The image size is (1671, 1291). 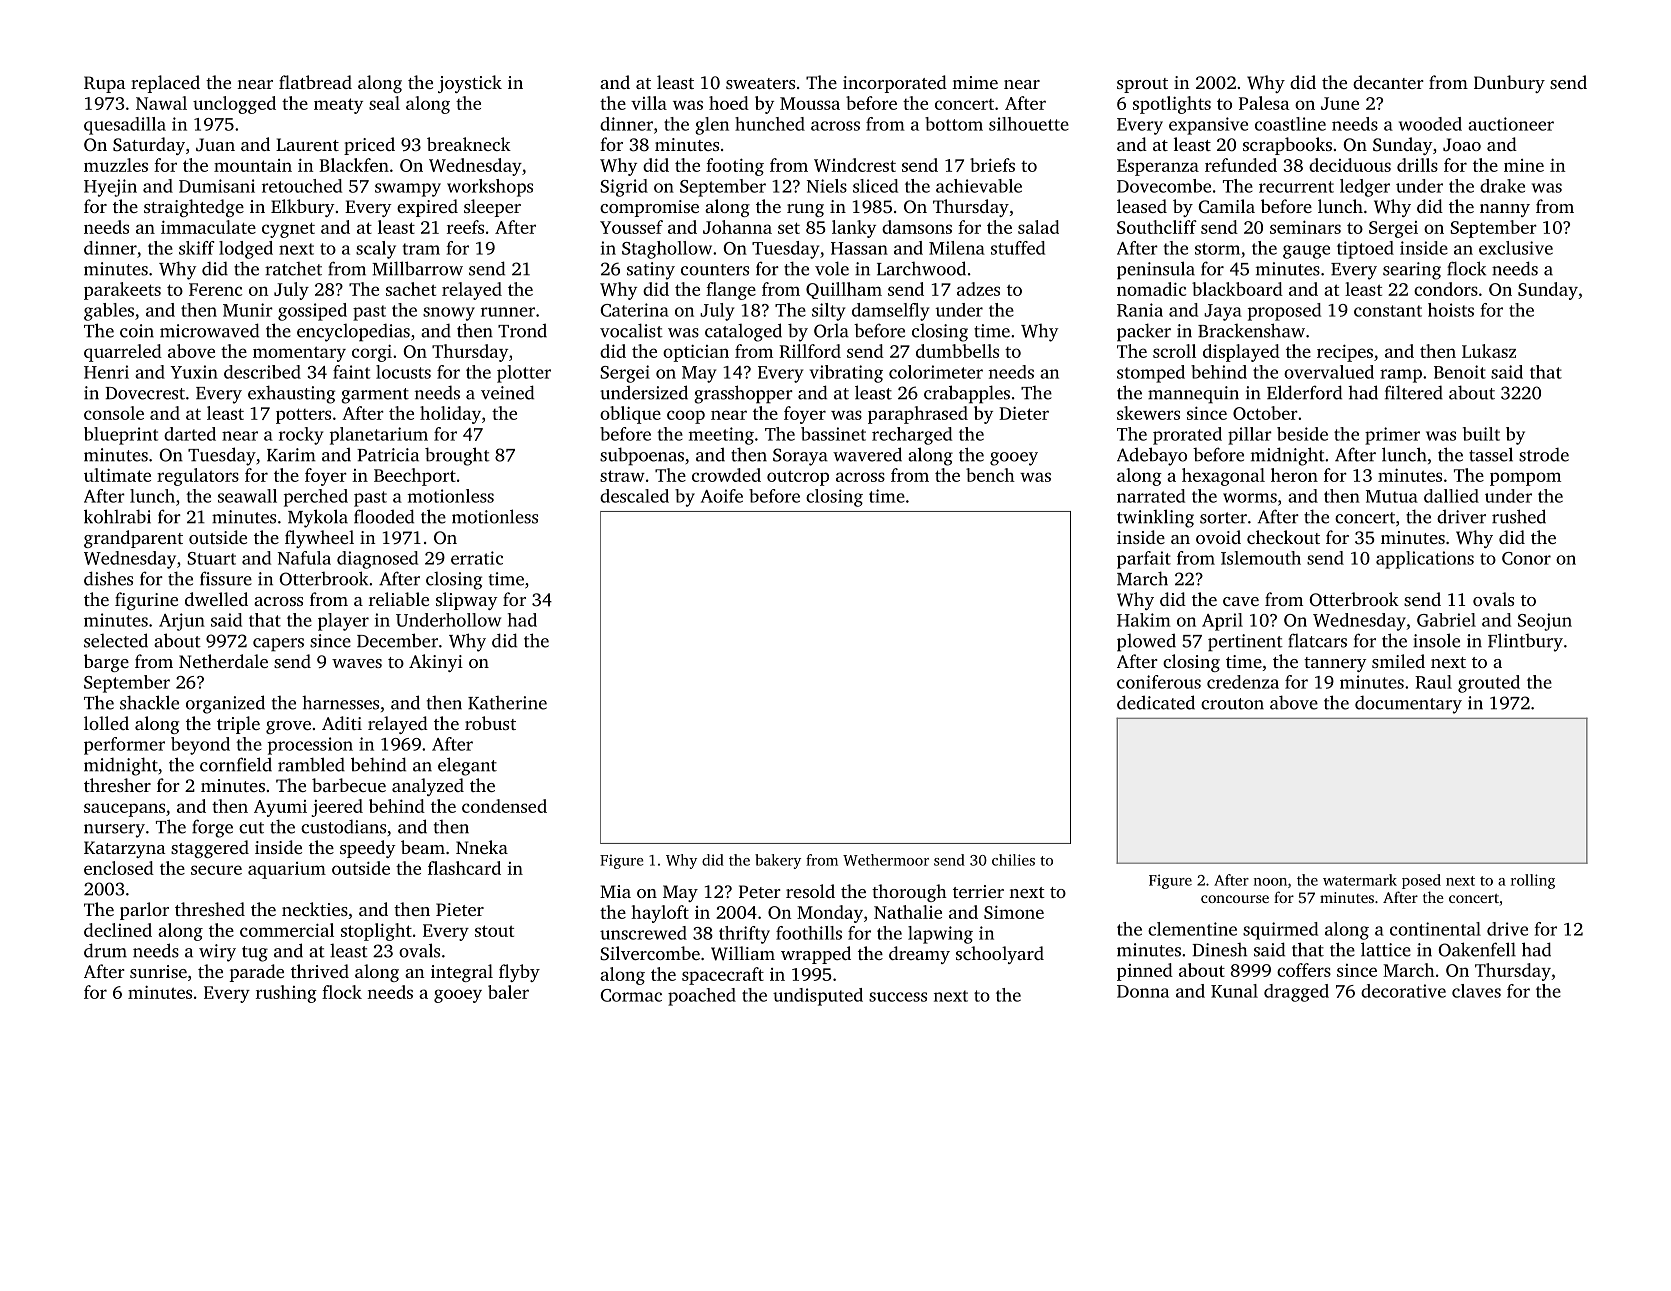 I want to click on adzes, so click(x=978, y=289).
